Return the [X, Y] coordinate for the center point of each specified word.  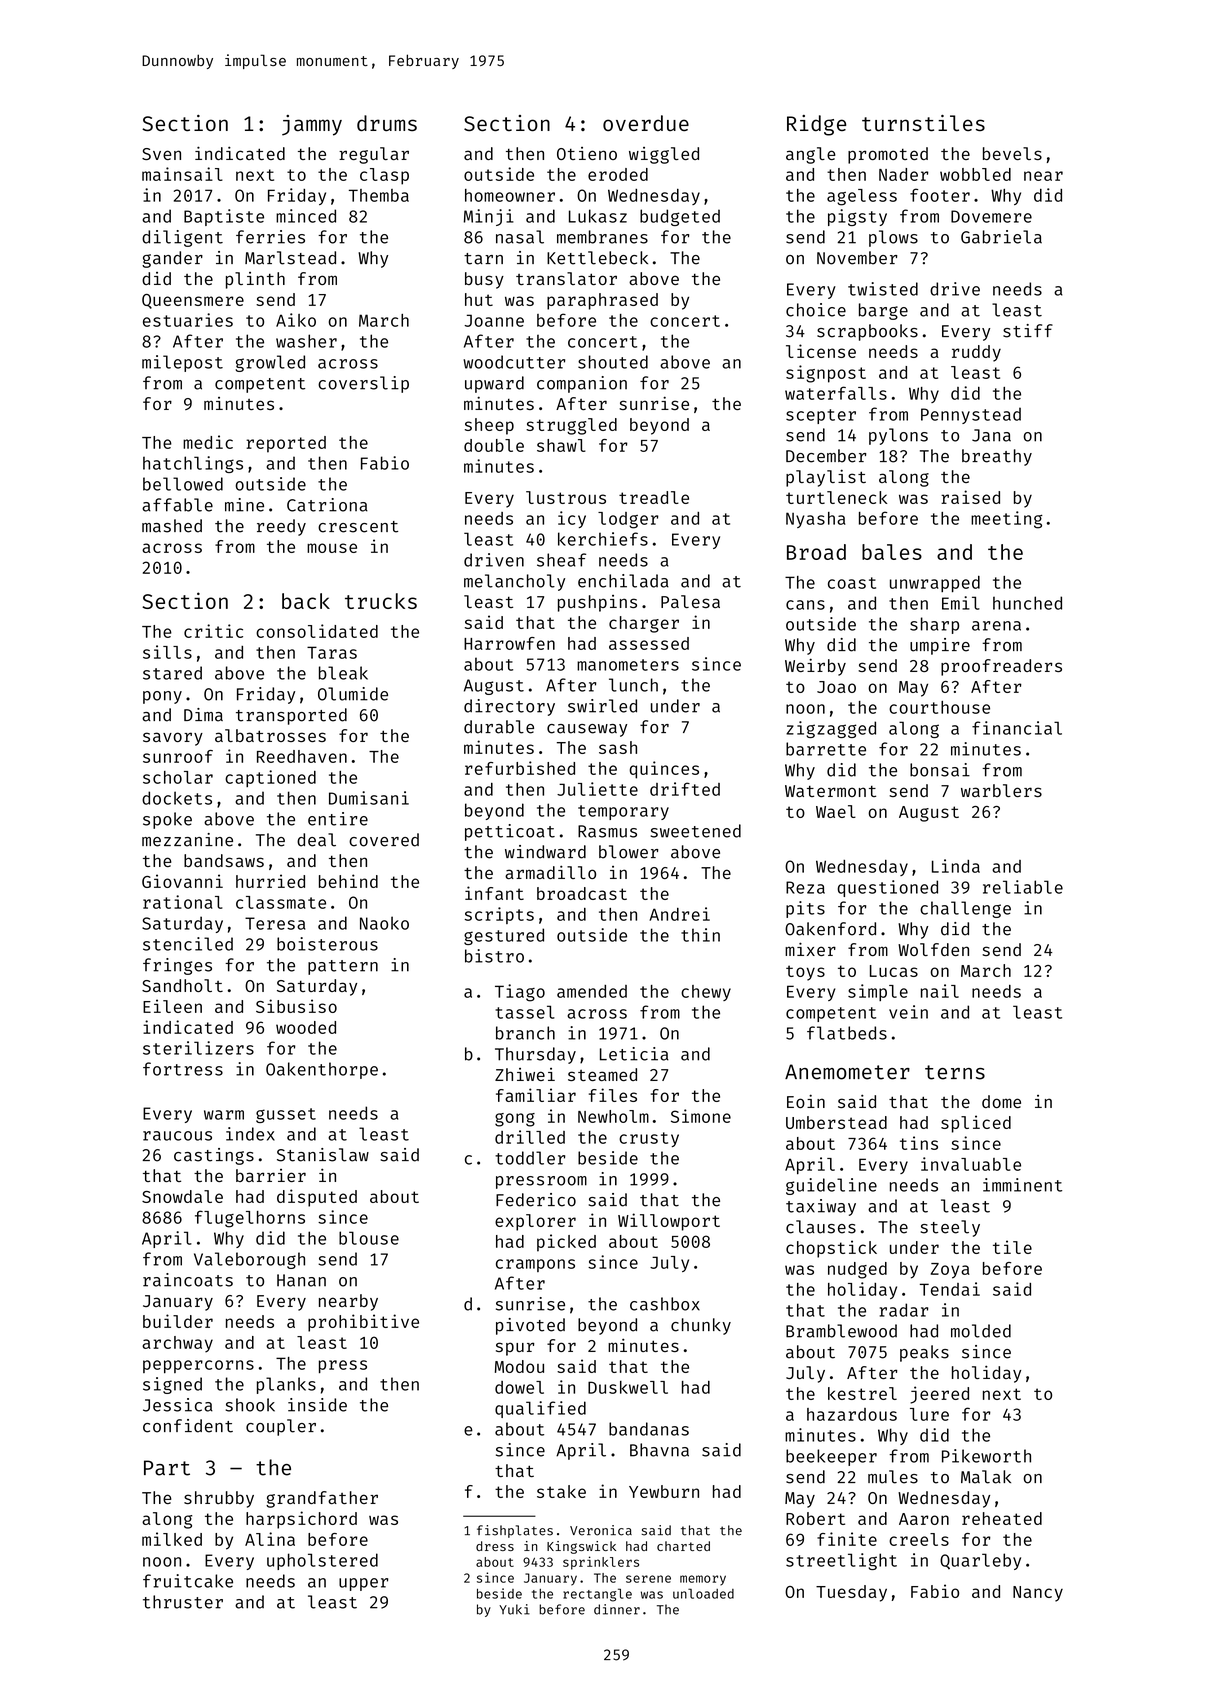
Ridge [816, 125]
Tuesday [851, 1593]
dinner [617, 1609]
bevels [1012, 153]
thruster [183, 1602]
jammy [312, 125]
